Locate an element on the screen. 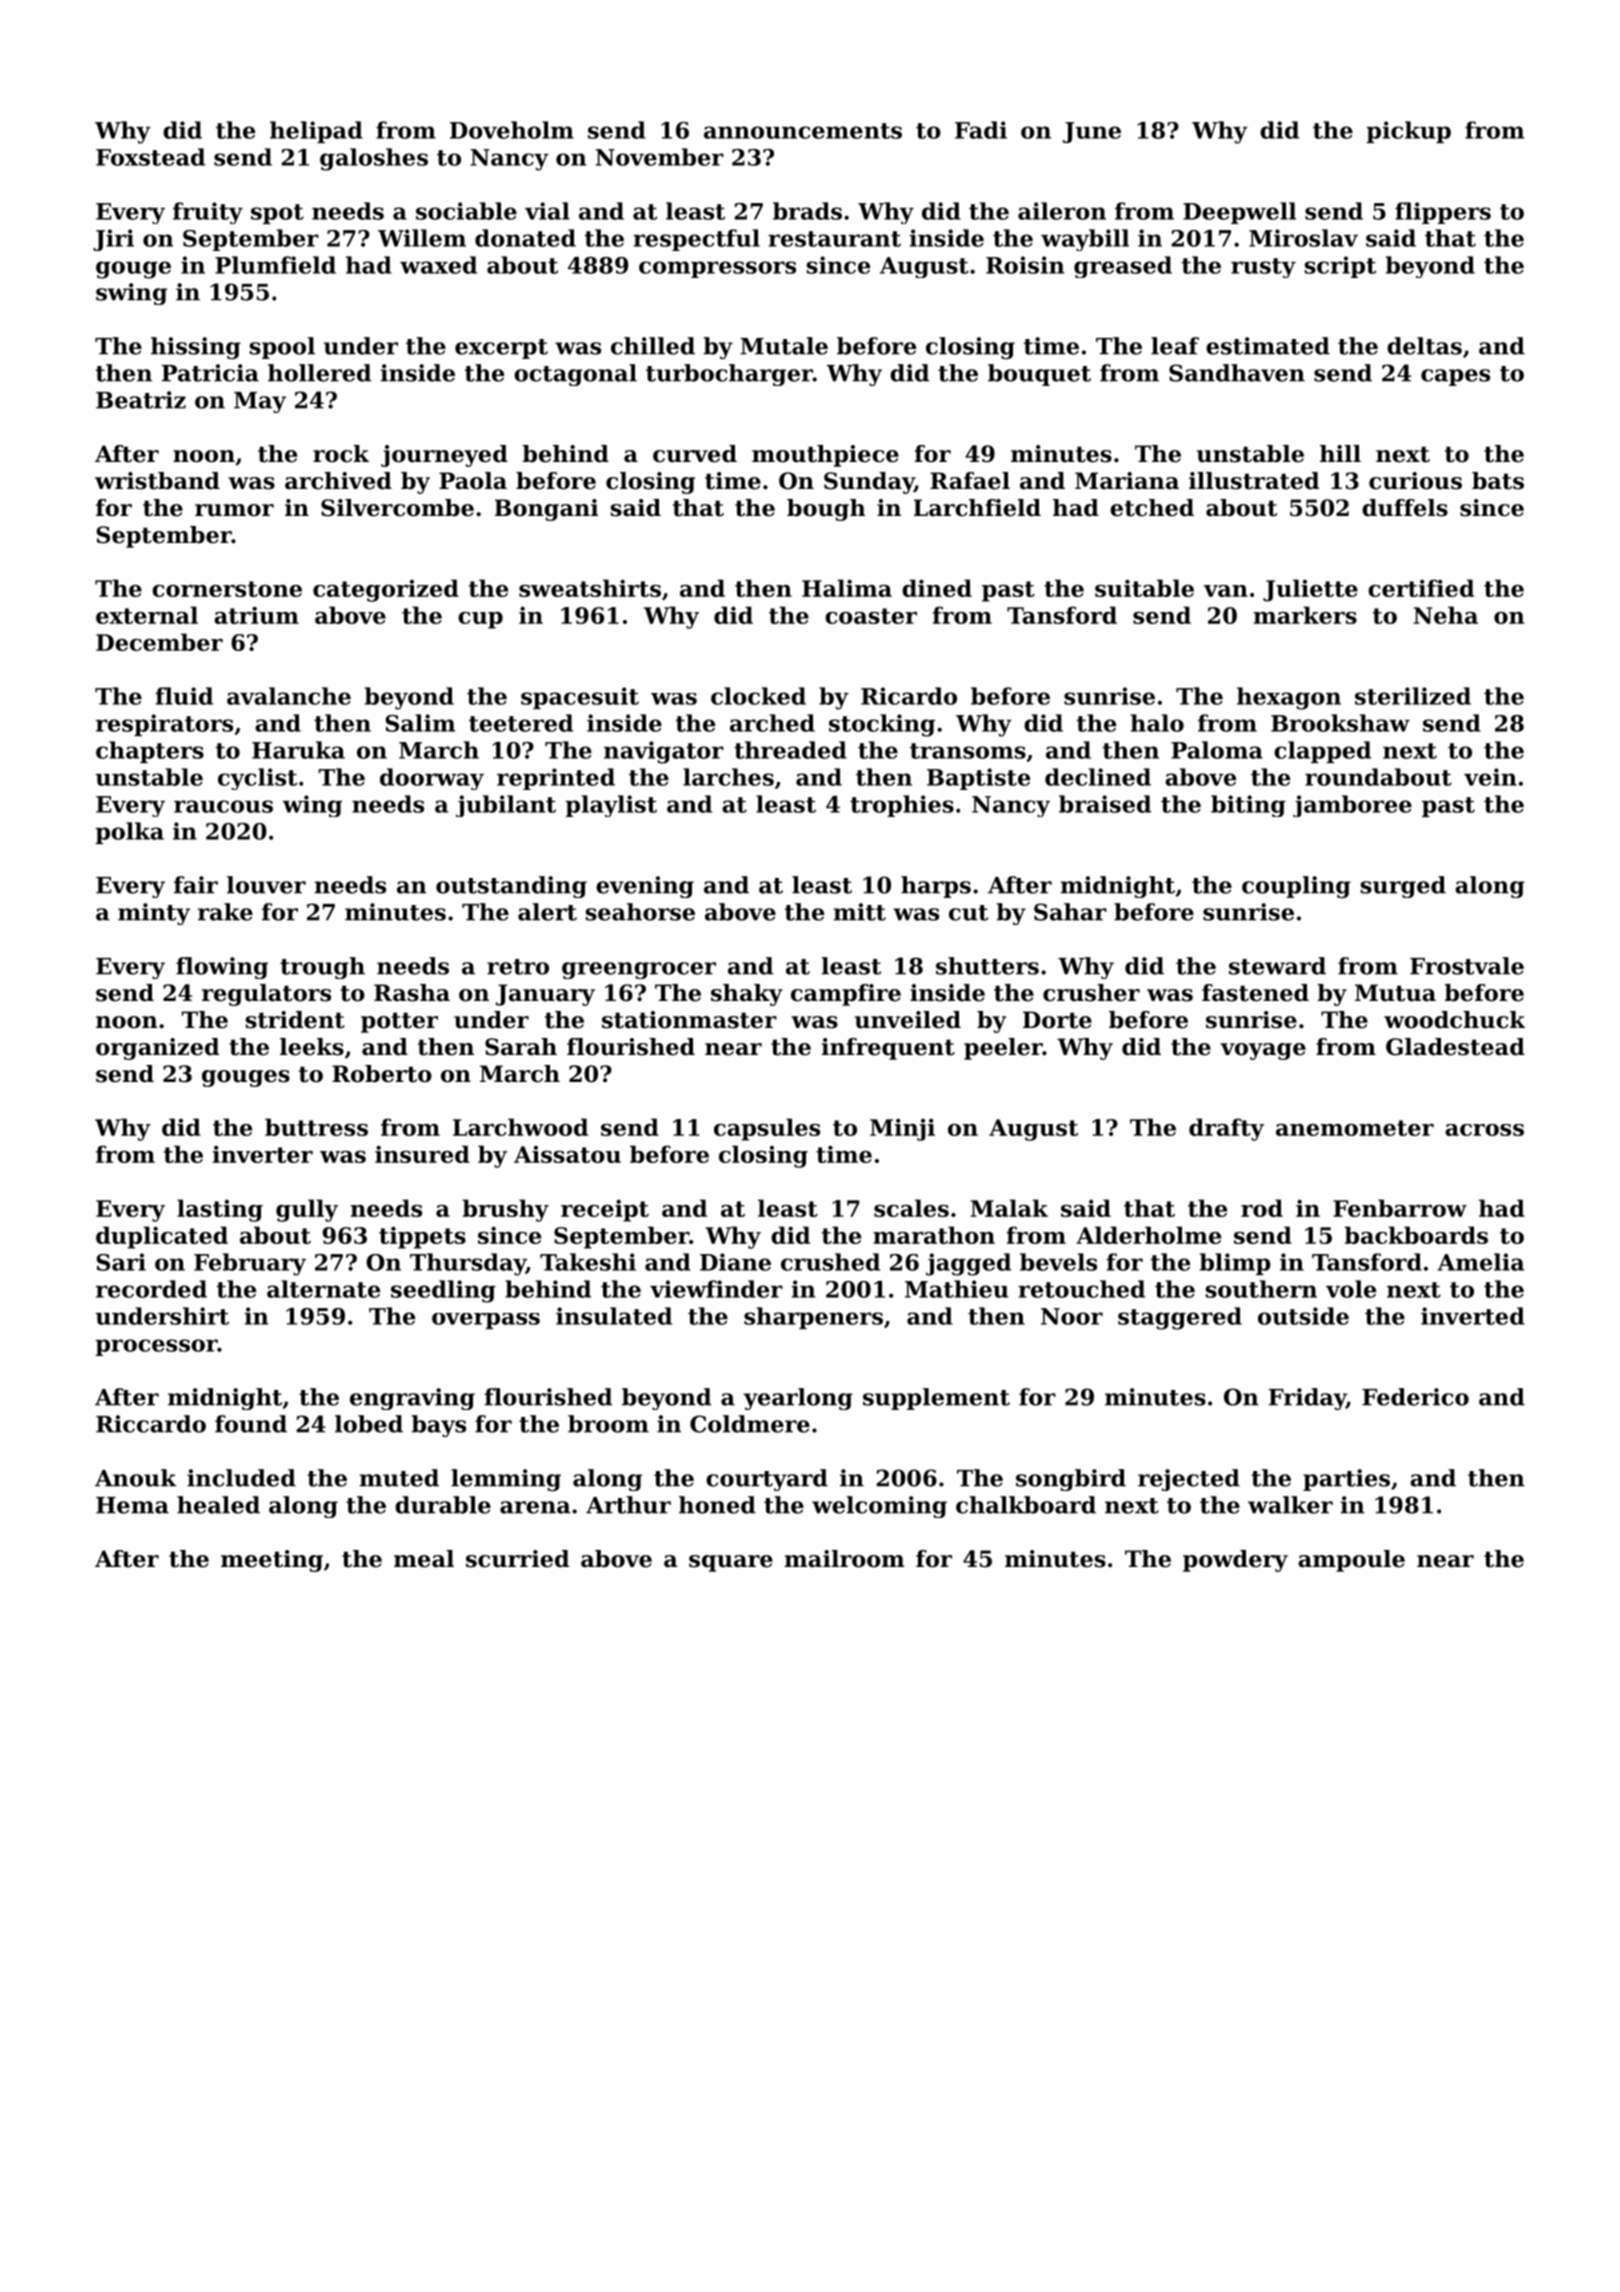  halo is located at coordinates (1157, 723).
